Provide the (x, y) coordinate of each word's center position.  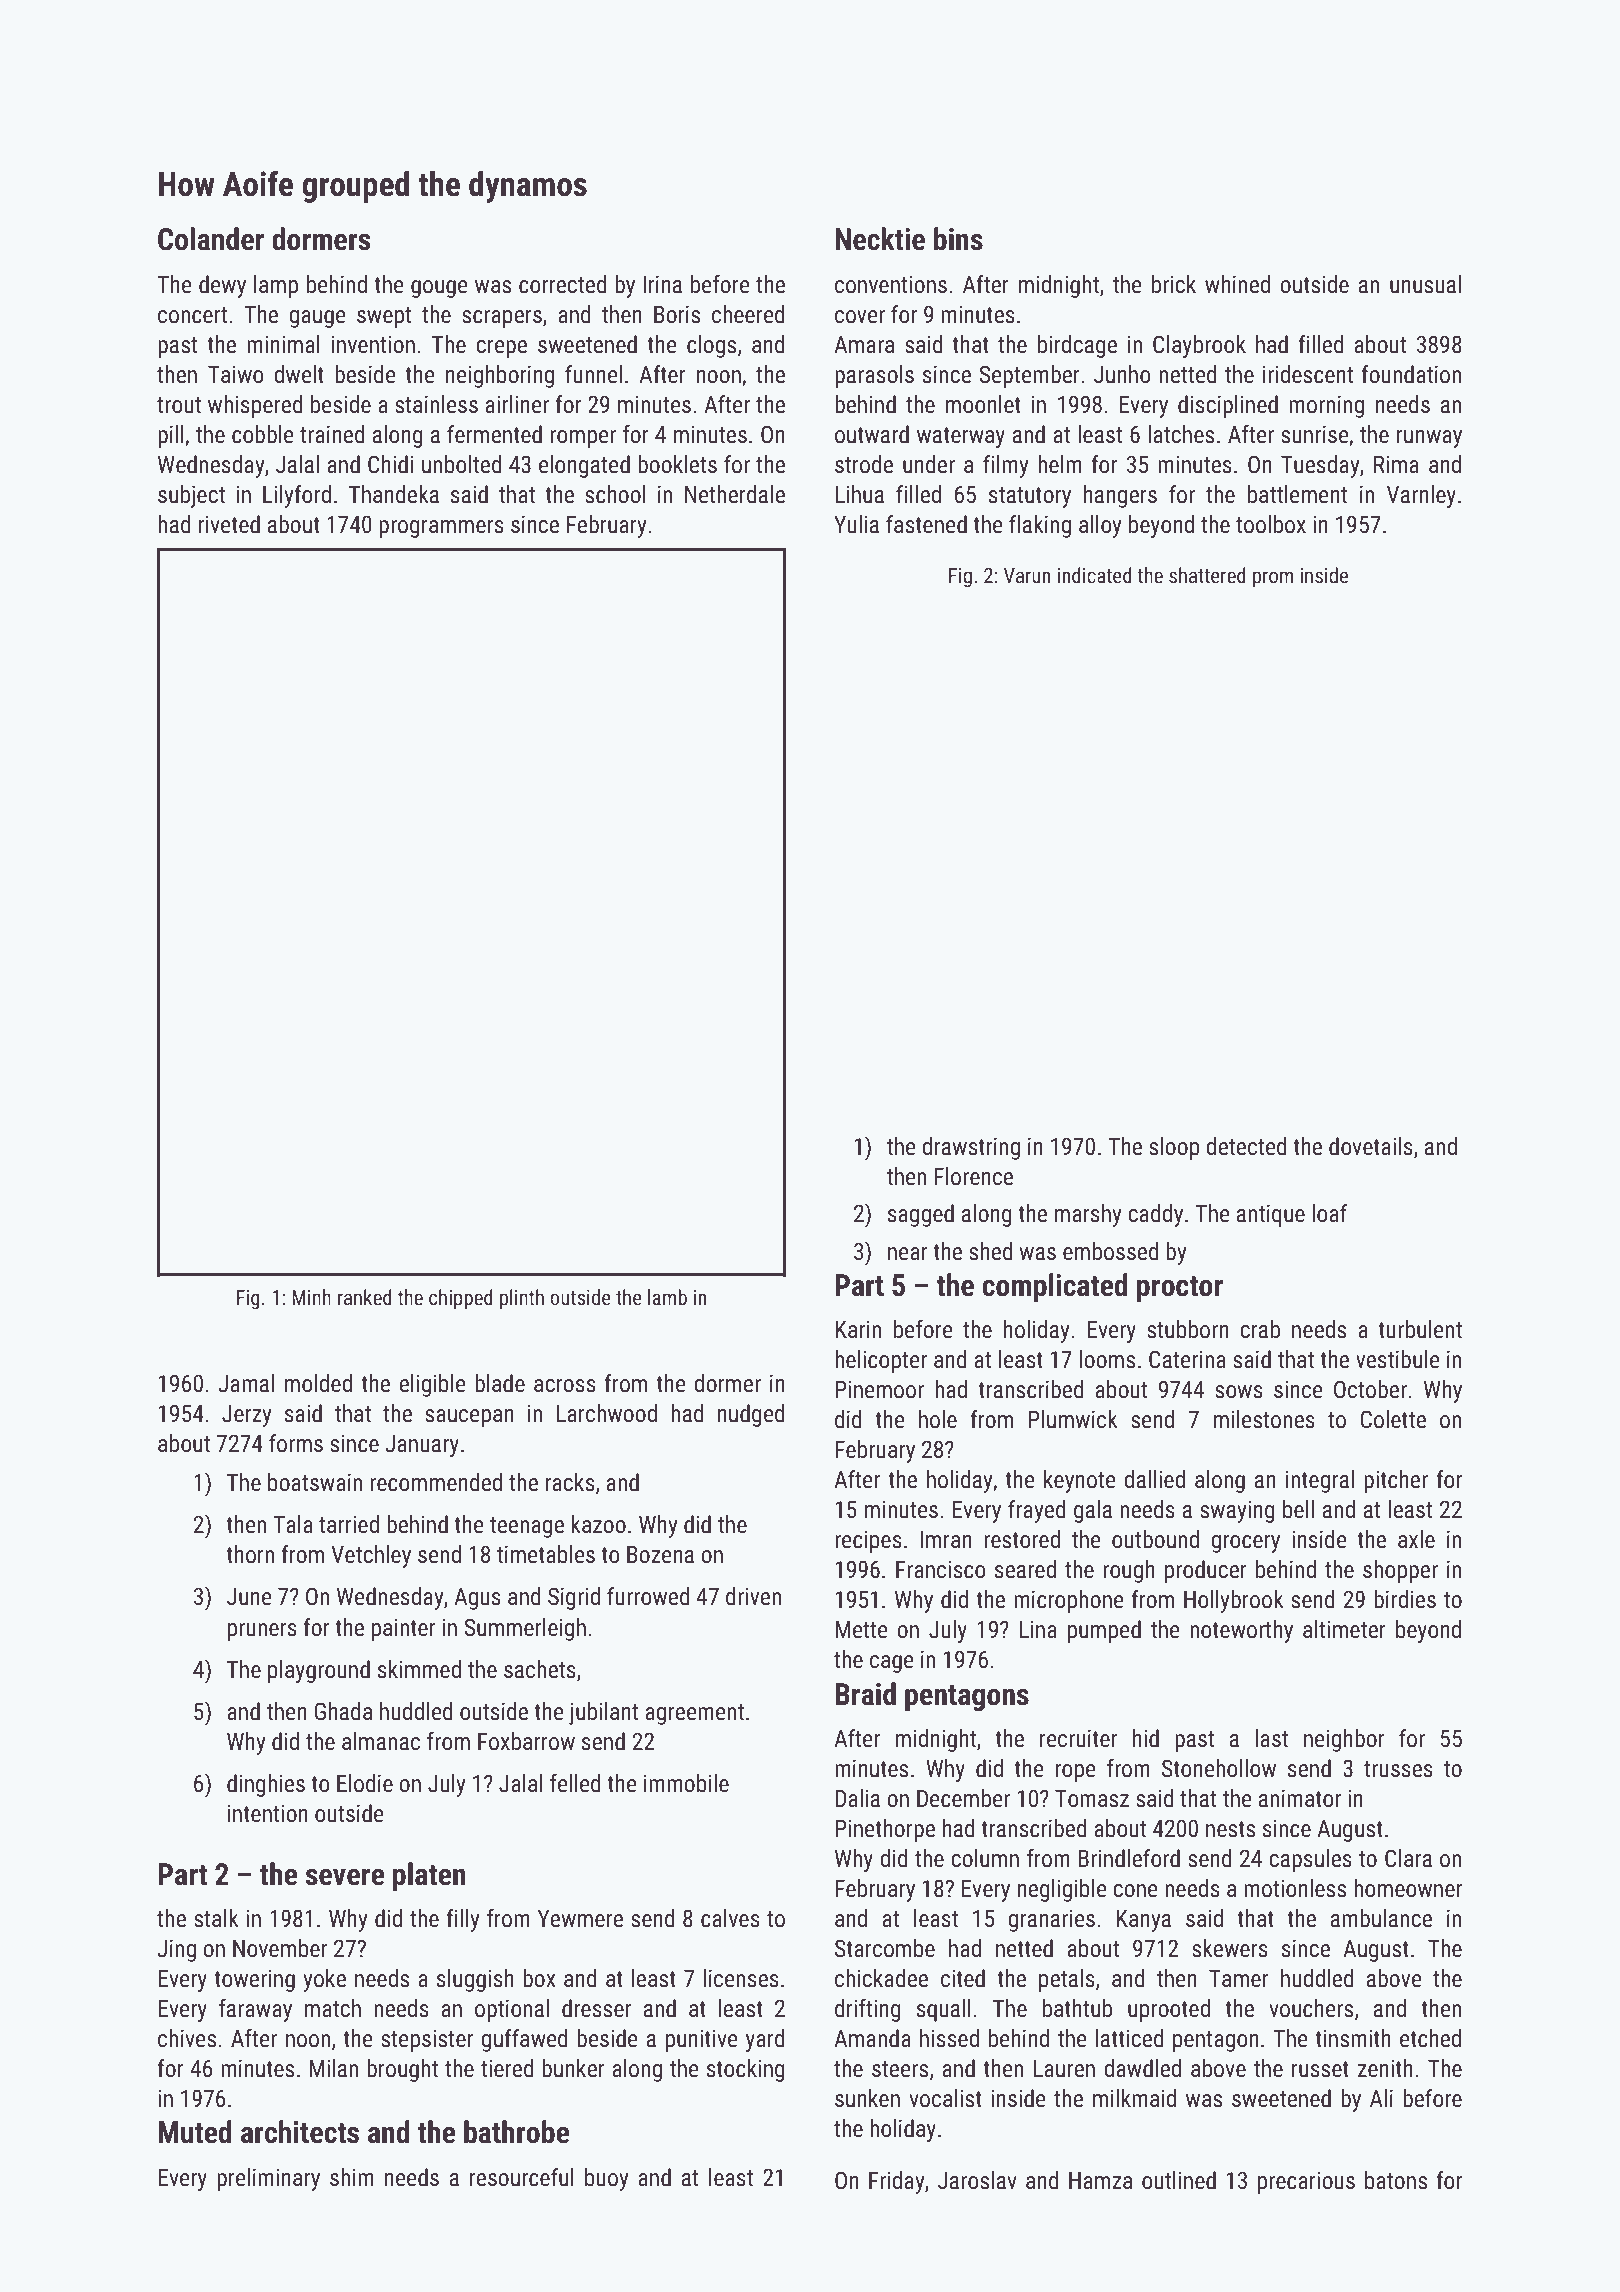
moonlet (983, 404)
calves (730, 1918)
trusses (1398, 1769)
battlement (1297, 494)
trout (179, 405)
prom (1273, 579)
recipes (868, 1542)
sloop (1174, 1148)
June (249, 1597)
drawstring (971, 1148)
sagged (921, 1215)
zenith (1385, 2068)
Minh (311, 1297)
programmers (441, 529)
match (333, 2008)
